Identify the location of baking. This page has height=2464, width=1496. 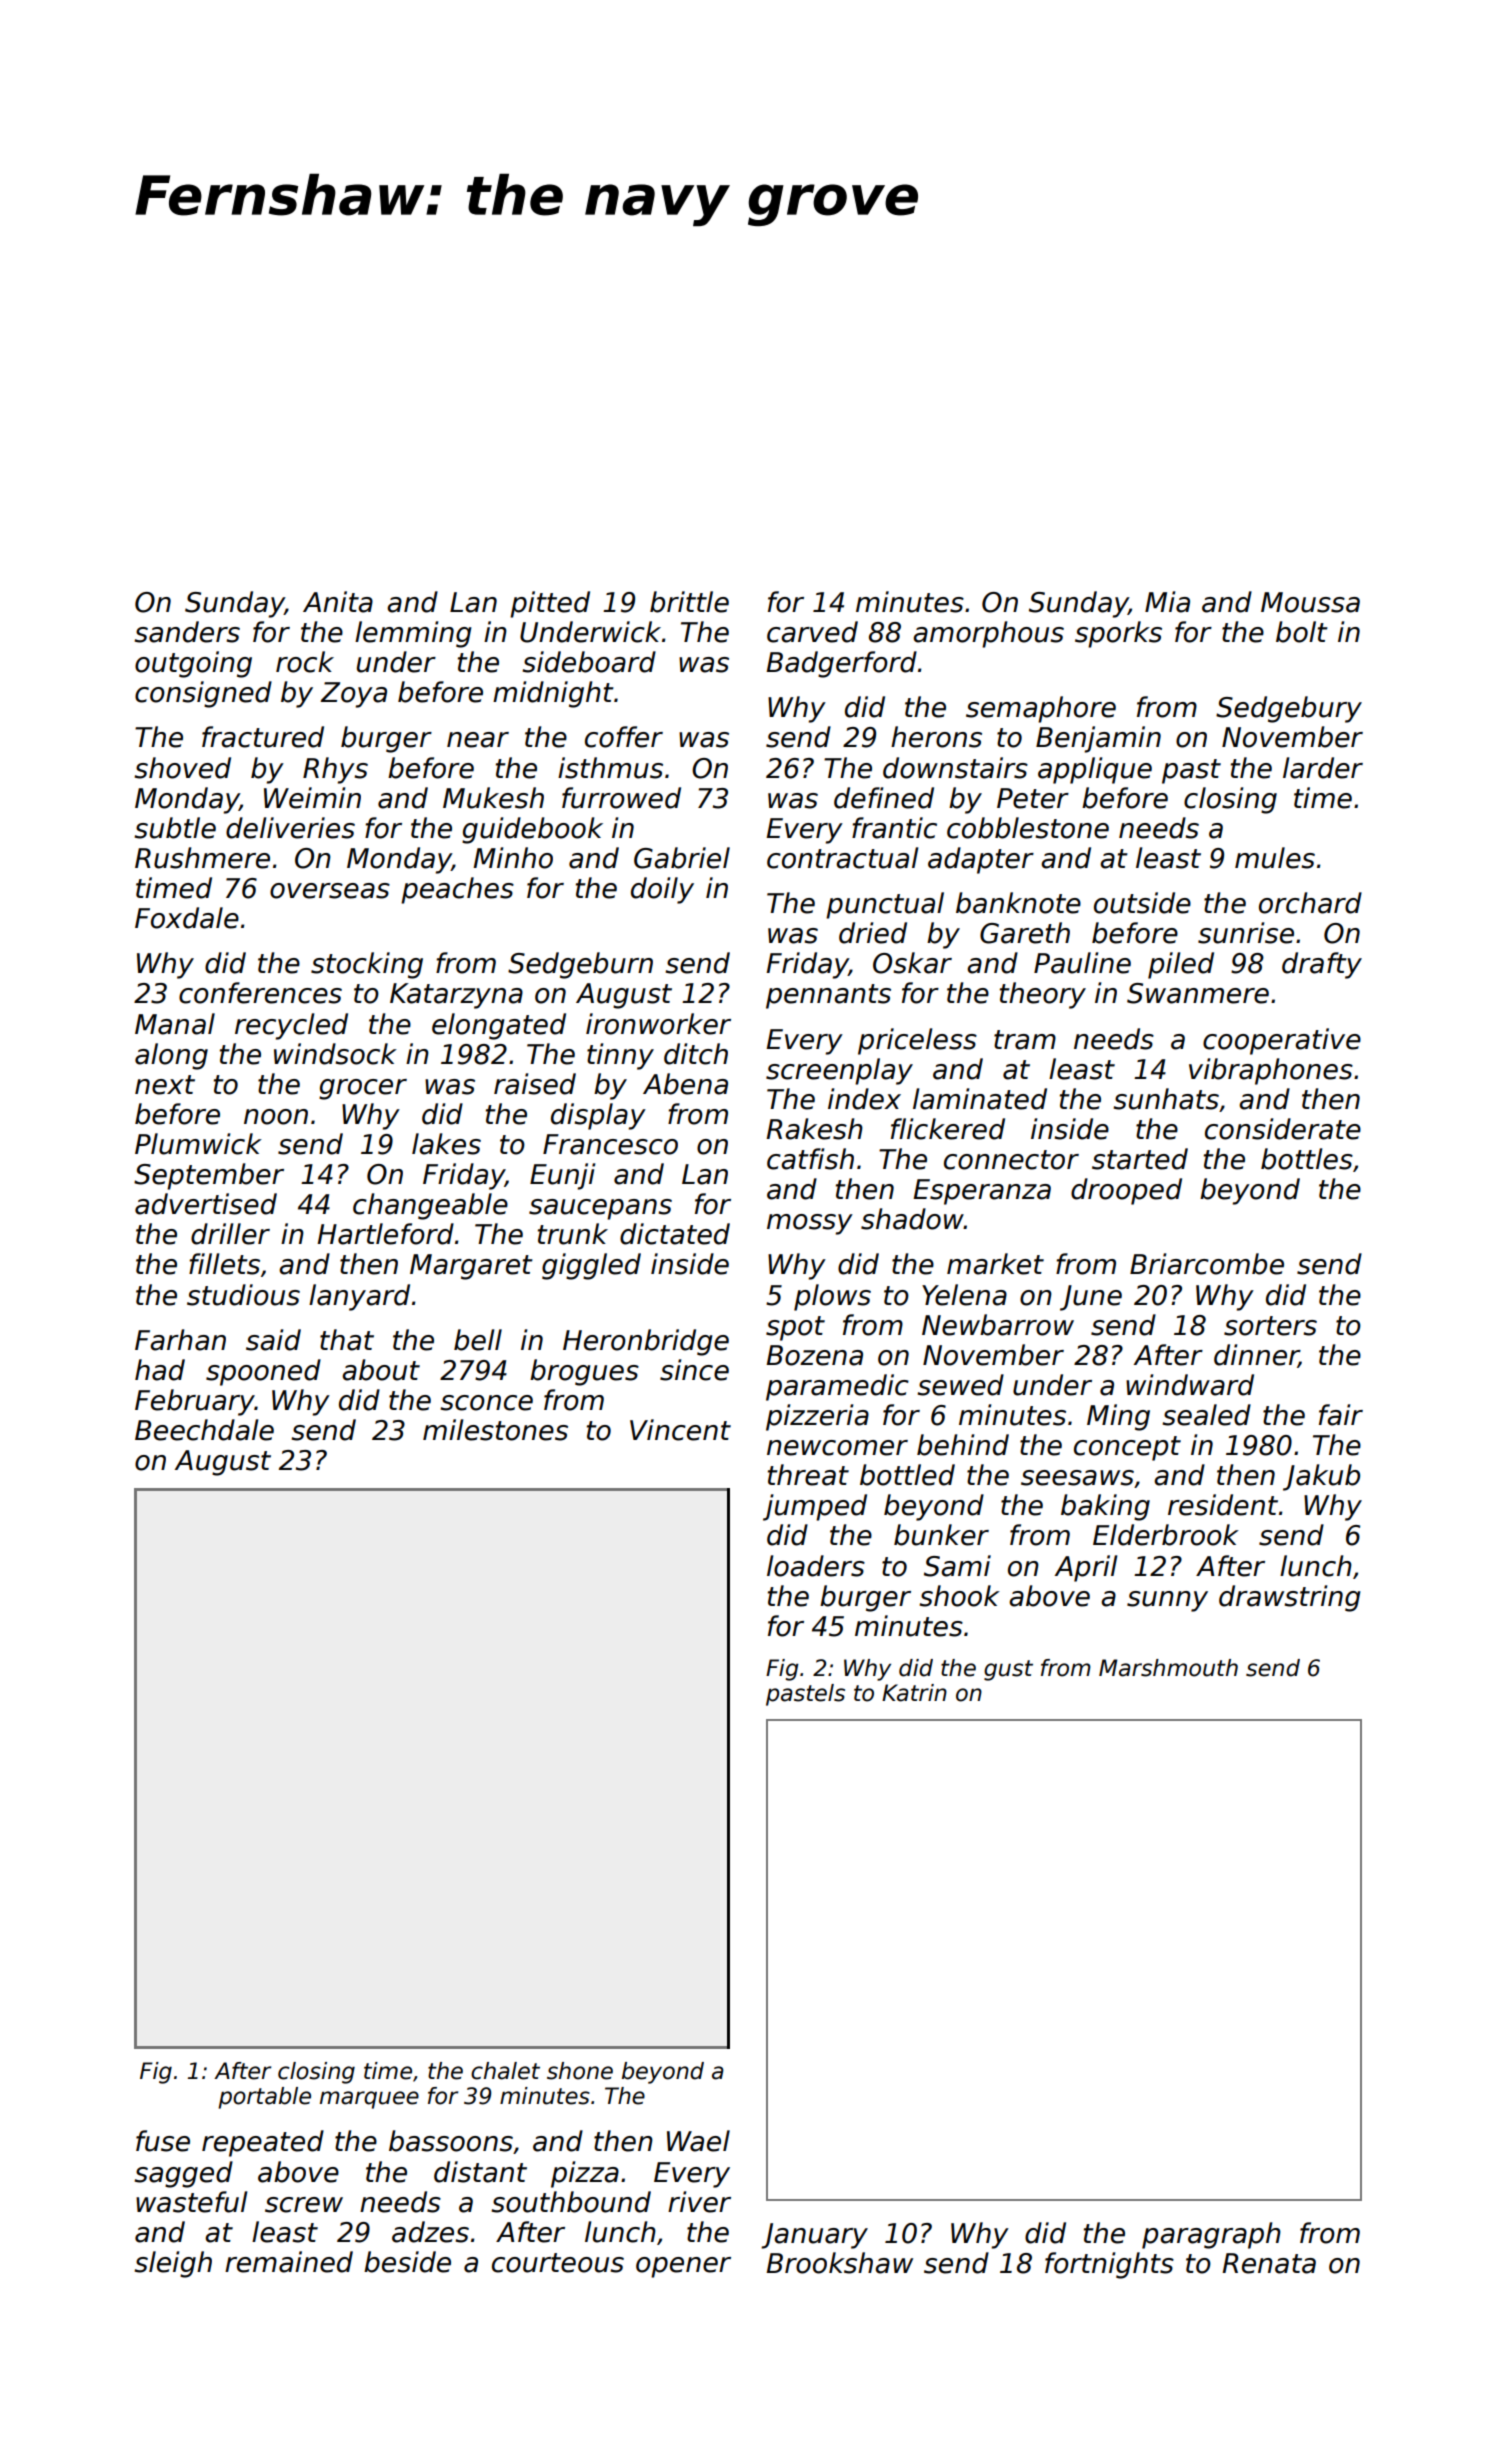
(1105, 1507).
